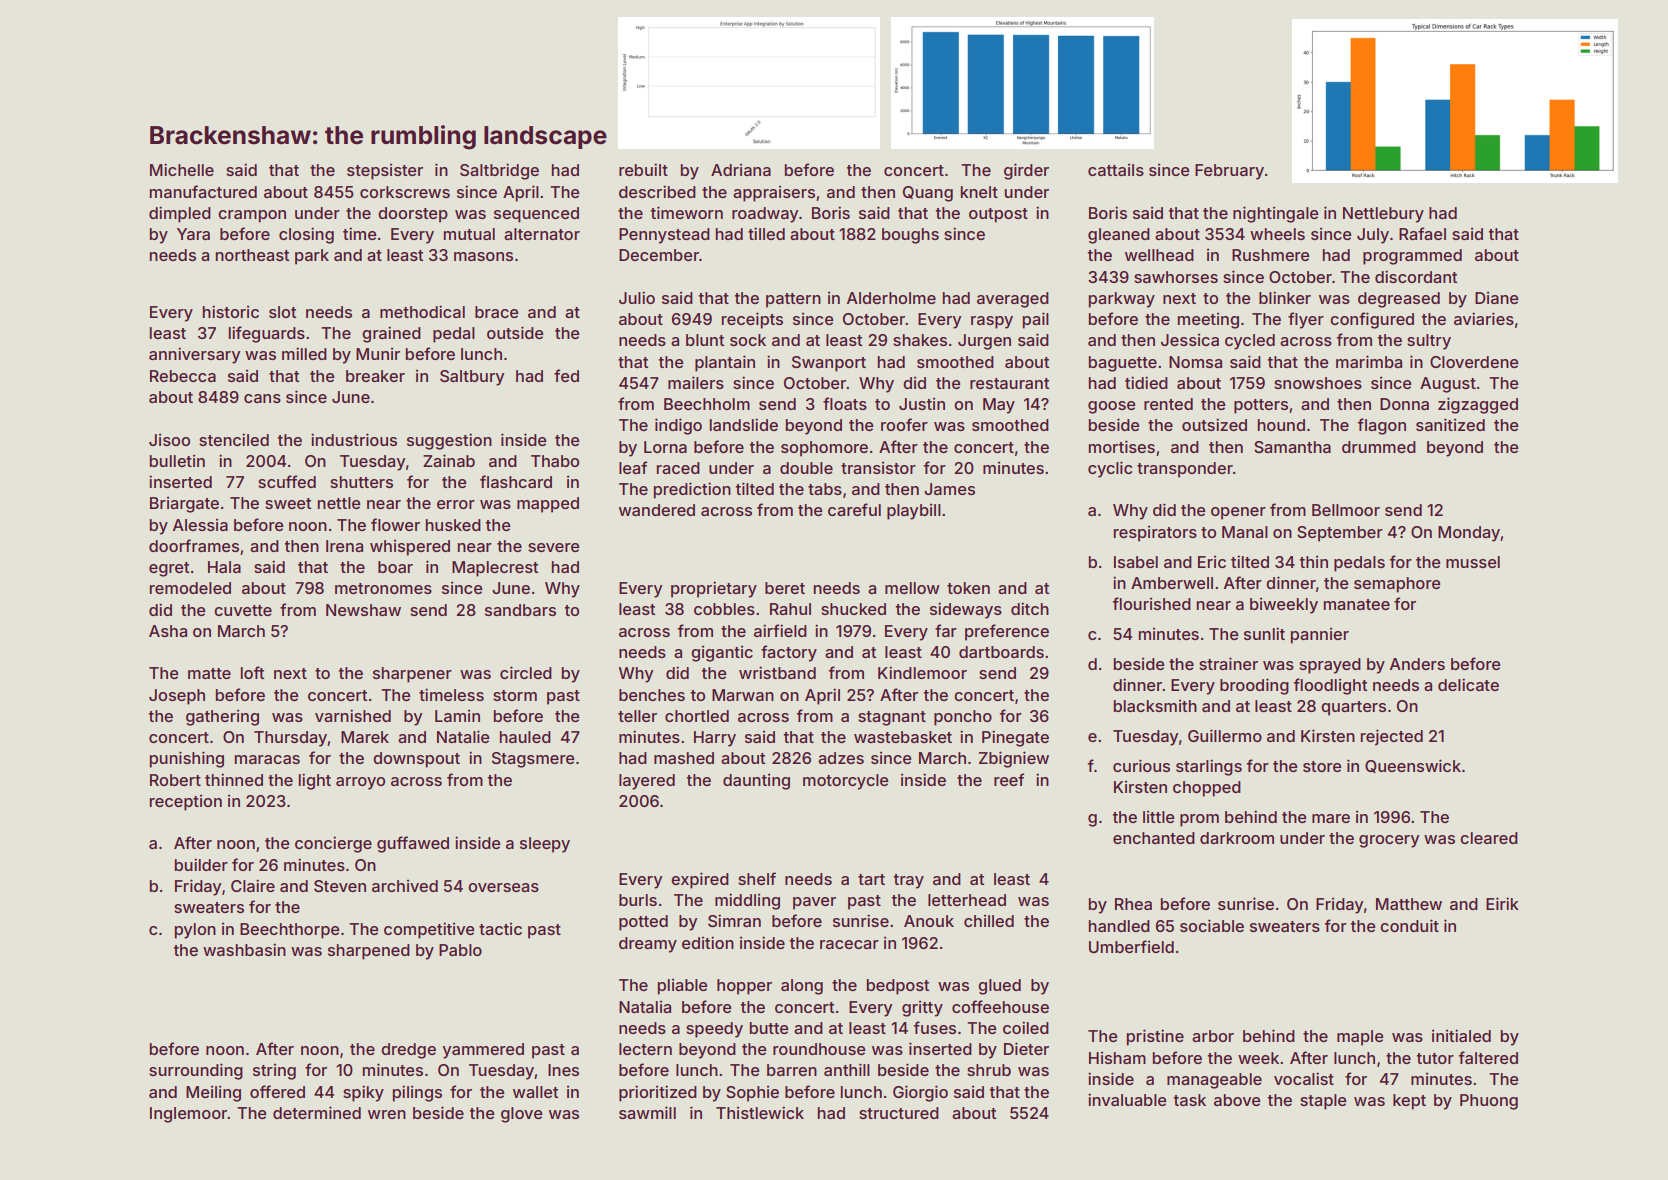 This screenshot has height=1180, width=1668. What do you see at coordinates (1275, 214) in the screenshot?
I see `nightingale` at bounding box center [1275, 214].
